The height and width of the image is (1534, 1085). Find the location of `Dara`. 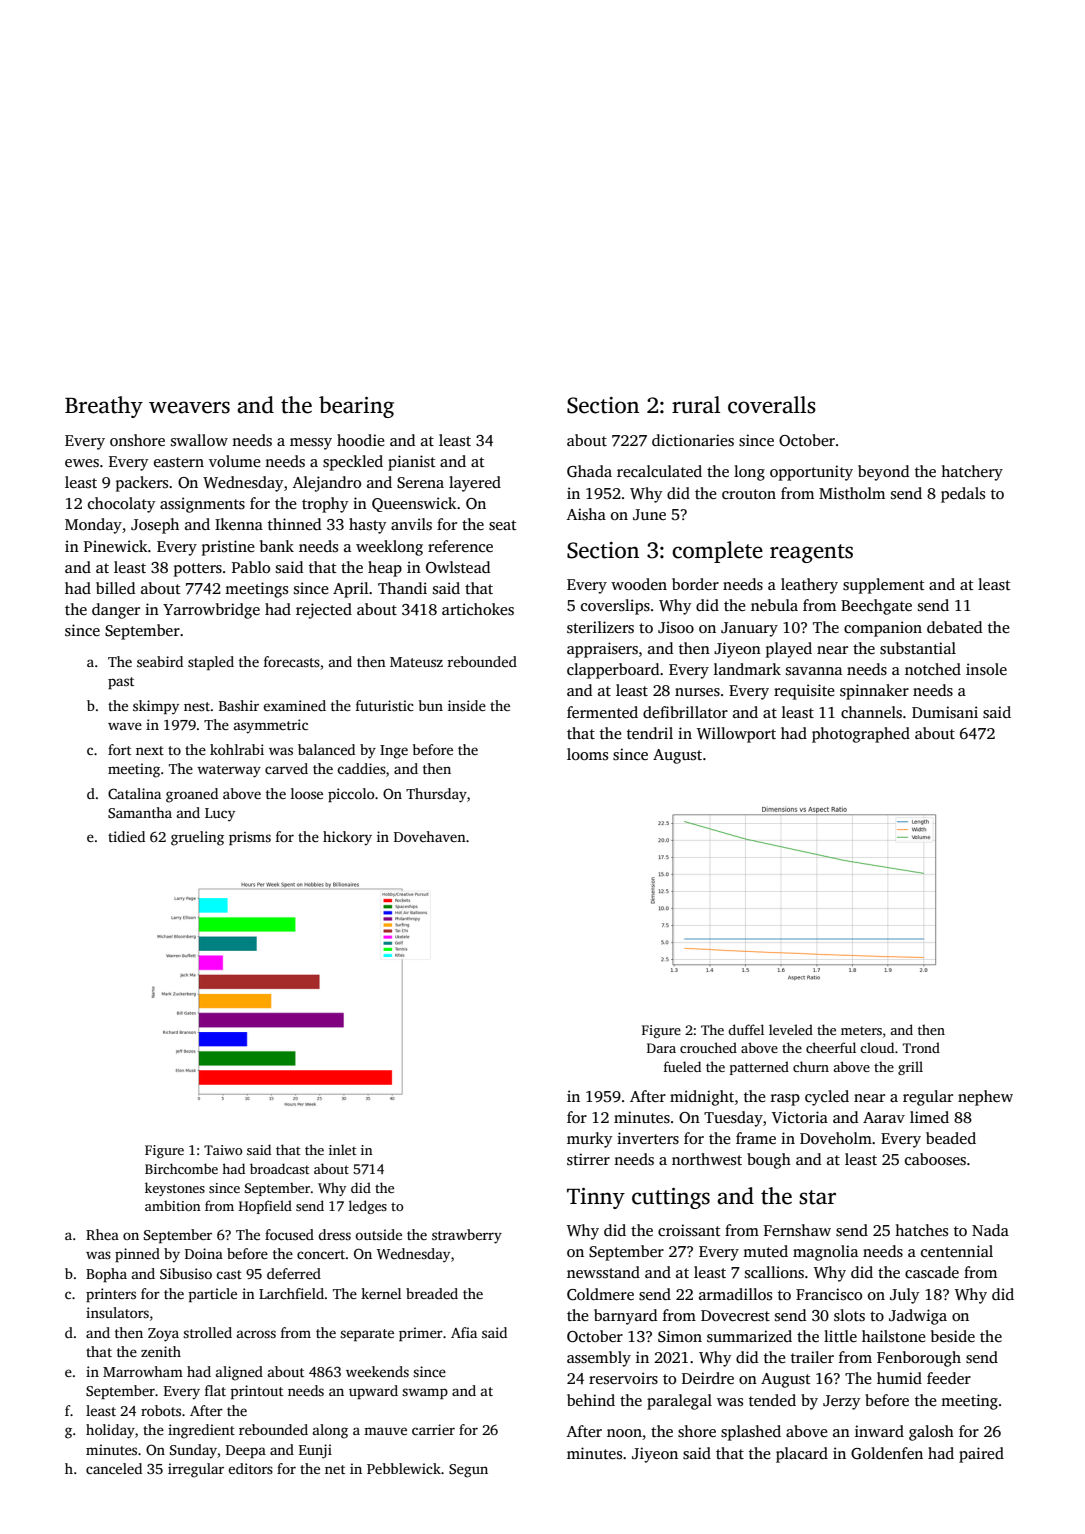

Dara is located at coordinates (661, 1048).
